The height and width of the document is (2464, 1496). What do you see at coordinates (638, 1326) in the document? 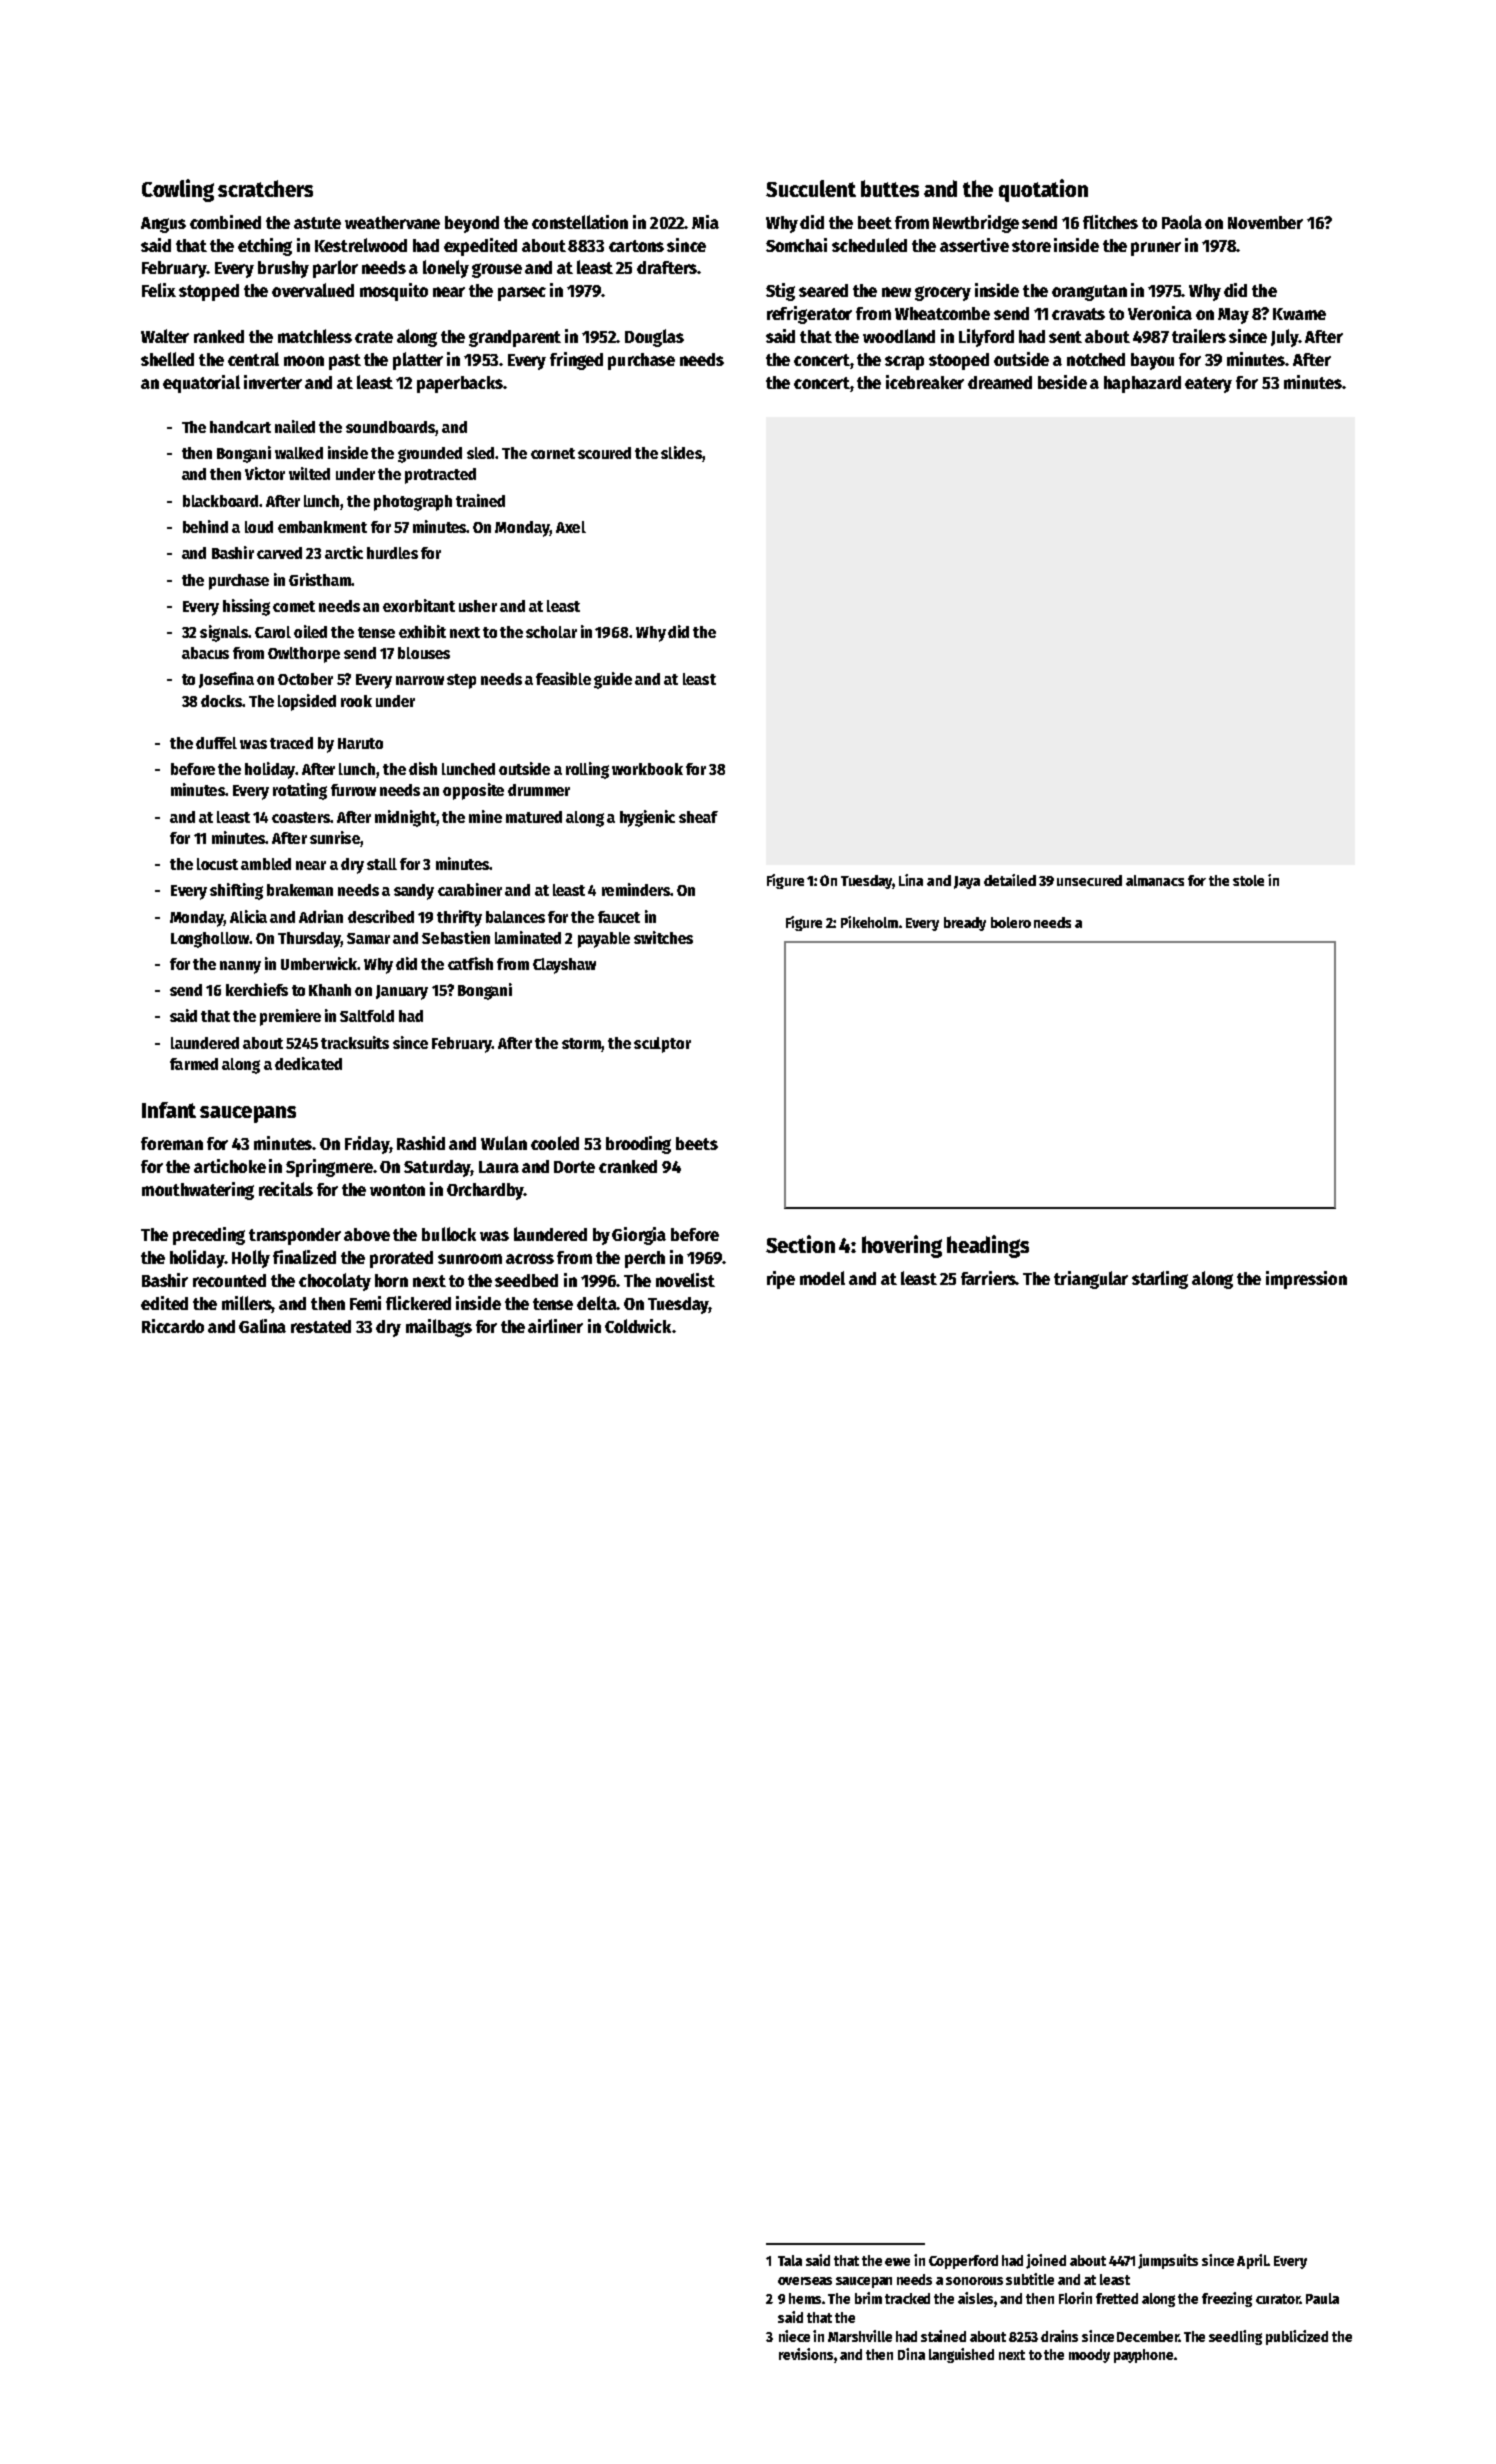
I see `Coldwick` at bounding box center [638, 1326].
